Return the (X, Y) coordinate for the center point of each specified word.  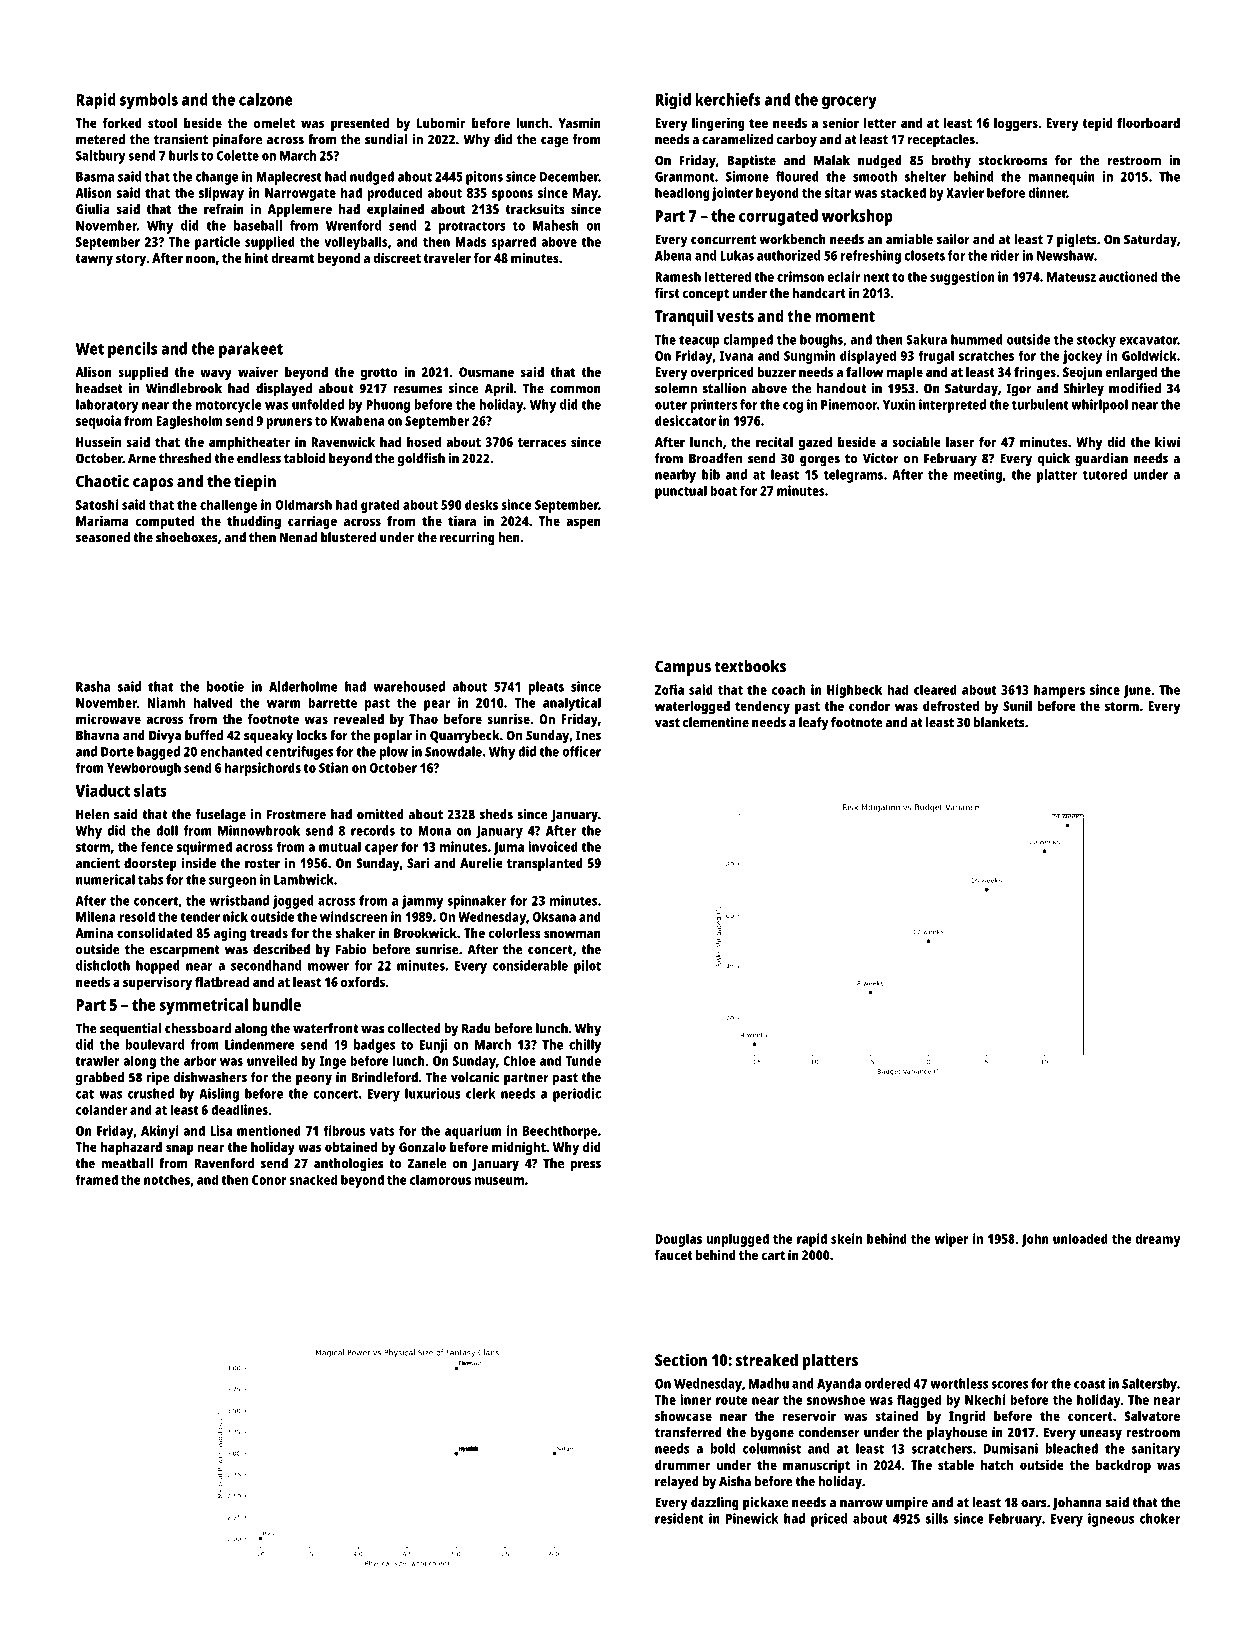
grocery (849, 102)
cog (793, 407)
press (585, 1166)
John (1035, 1240)
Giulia (93, 208)
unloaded (1080, 1238)
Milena (96, 916)
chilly (585, 1046)
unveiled (272, 1060)
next (876, 277)
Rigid (673, 101)
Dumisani (1011, 1448)
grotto (379, 374)
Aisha (735, 1481)
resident (679, 1518)
